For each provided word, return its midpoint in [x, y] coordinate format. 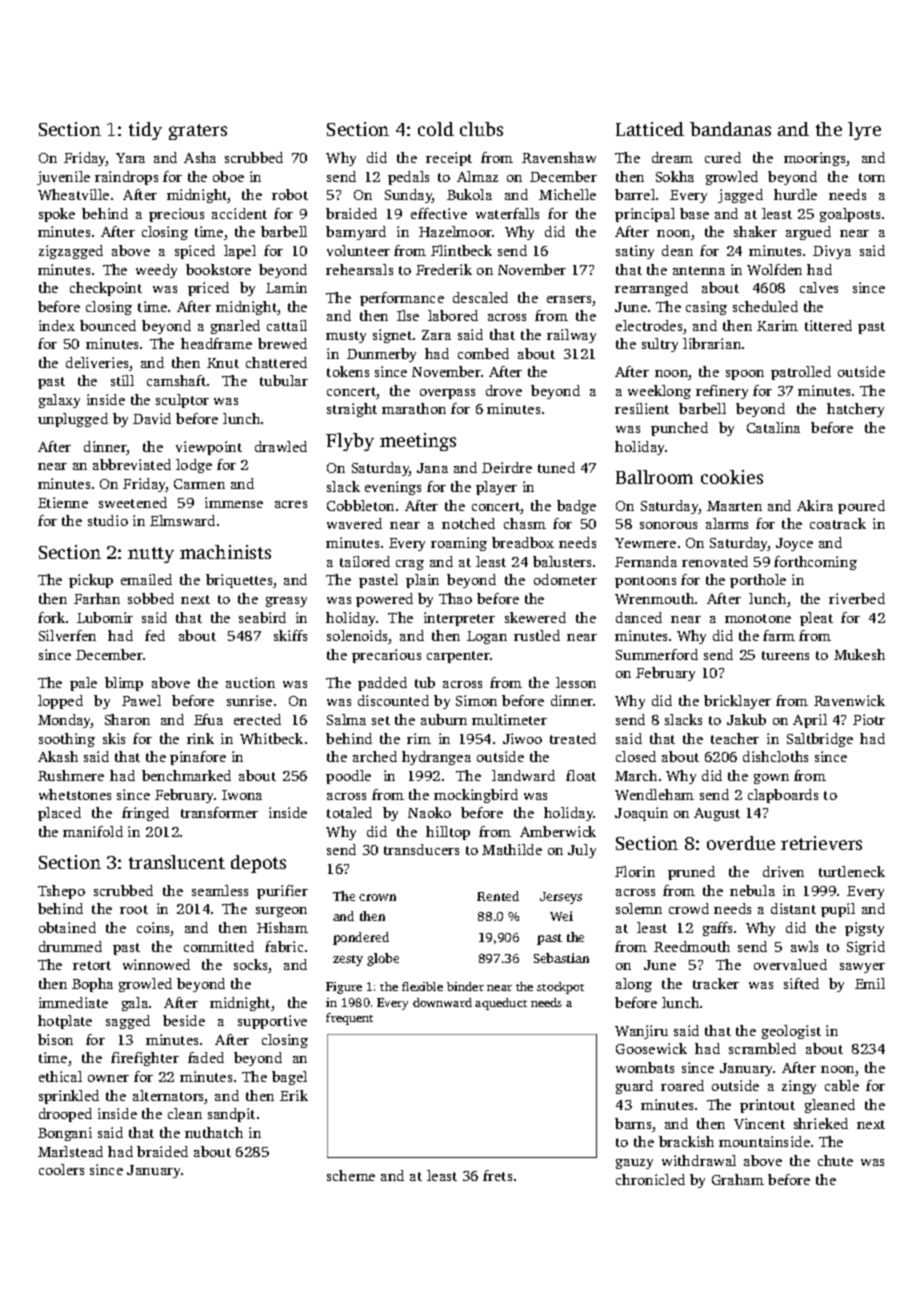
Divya [832, 252]
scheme [351, 1175]
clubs [481, 129]
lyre [864, 131]
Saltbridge [820, 740]
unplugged [73, 420]
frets [497, 1175]
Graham [738, 1179]
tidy [145, 131]
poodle [348, 777]
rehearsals [359, 269]
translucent [177, 862]
